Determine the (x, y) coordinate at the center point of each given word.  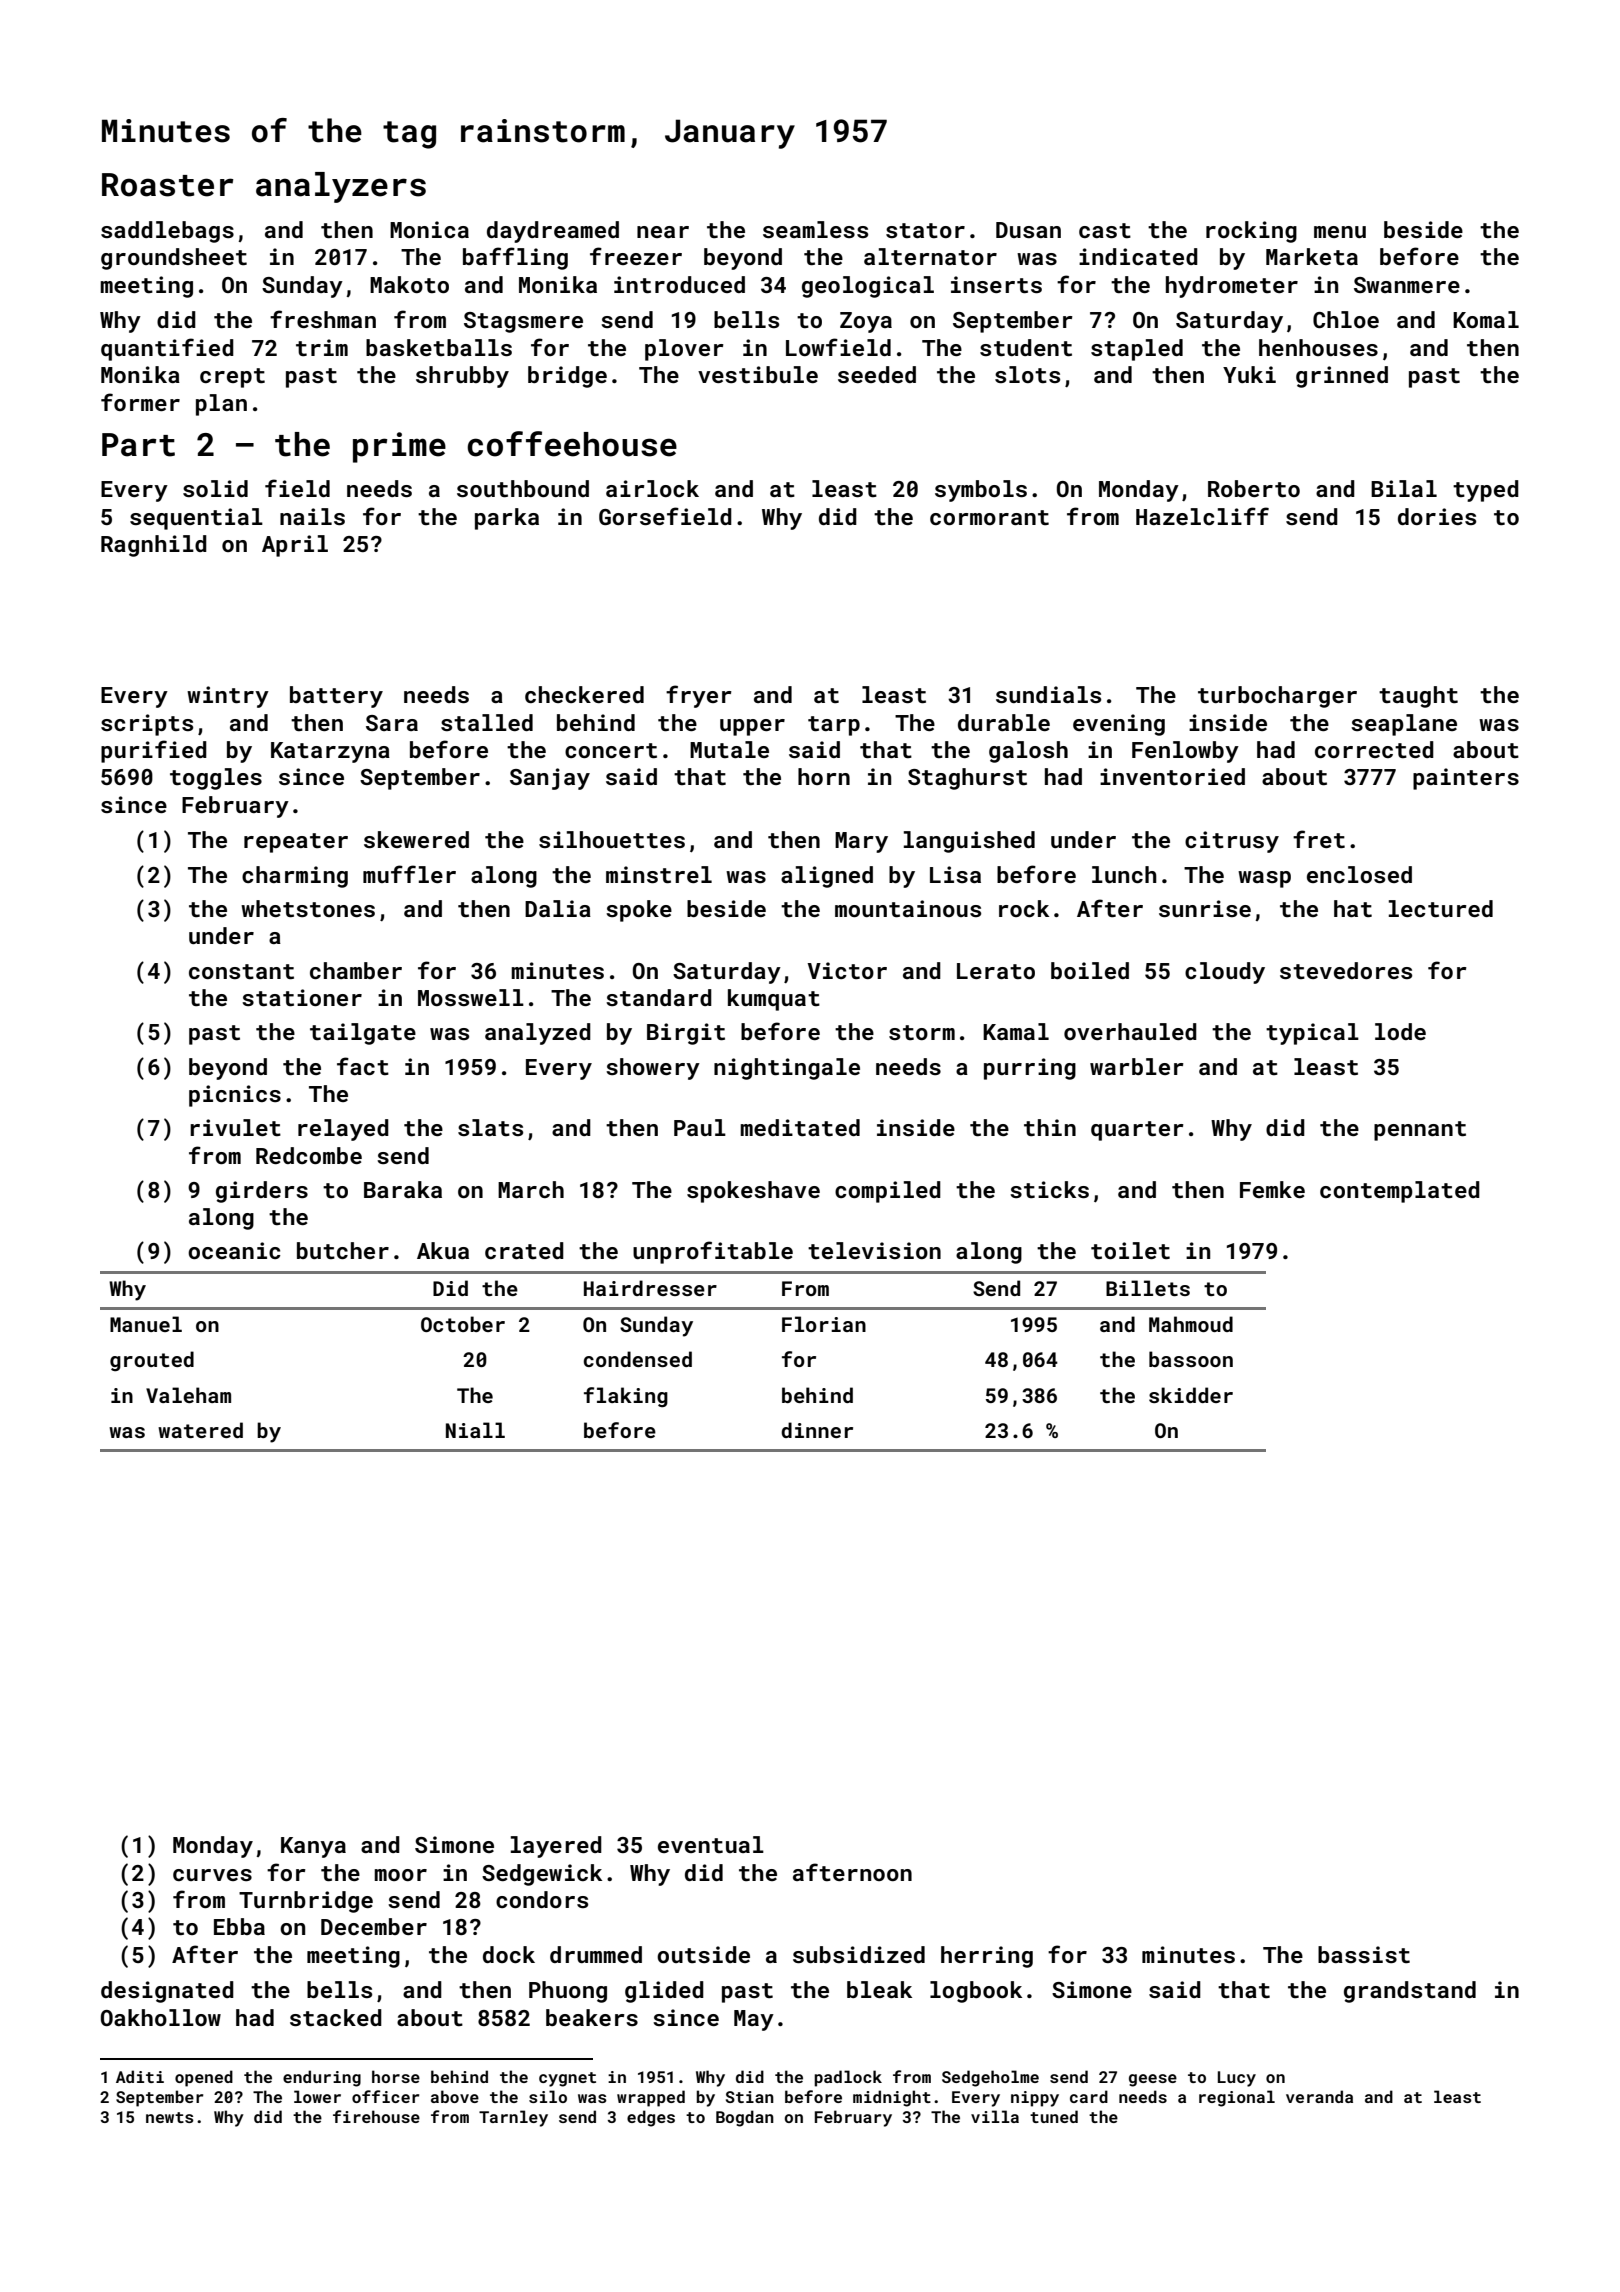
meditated (800, 1127)
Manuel (146, 1324)
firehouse (376, 2116)
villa (995, 2116)
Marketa (1312, 256)
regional (1237, 2098)
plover (684, 350)
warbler (1137, 1066)
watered (200, 1430)
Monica (429, 229)
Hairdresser (650, 1288)
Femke (1272, 1189)
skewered (416, 839)
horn (824, 776)
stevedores (1346, 970)
